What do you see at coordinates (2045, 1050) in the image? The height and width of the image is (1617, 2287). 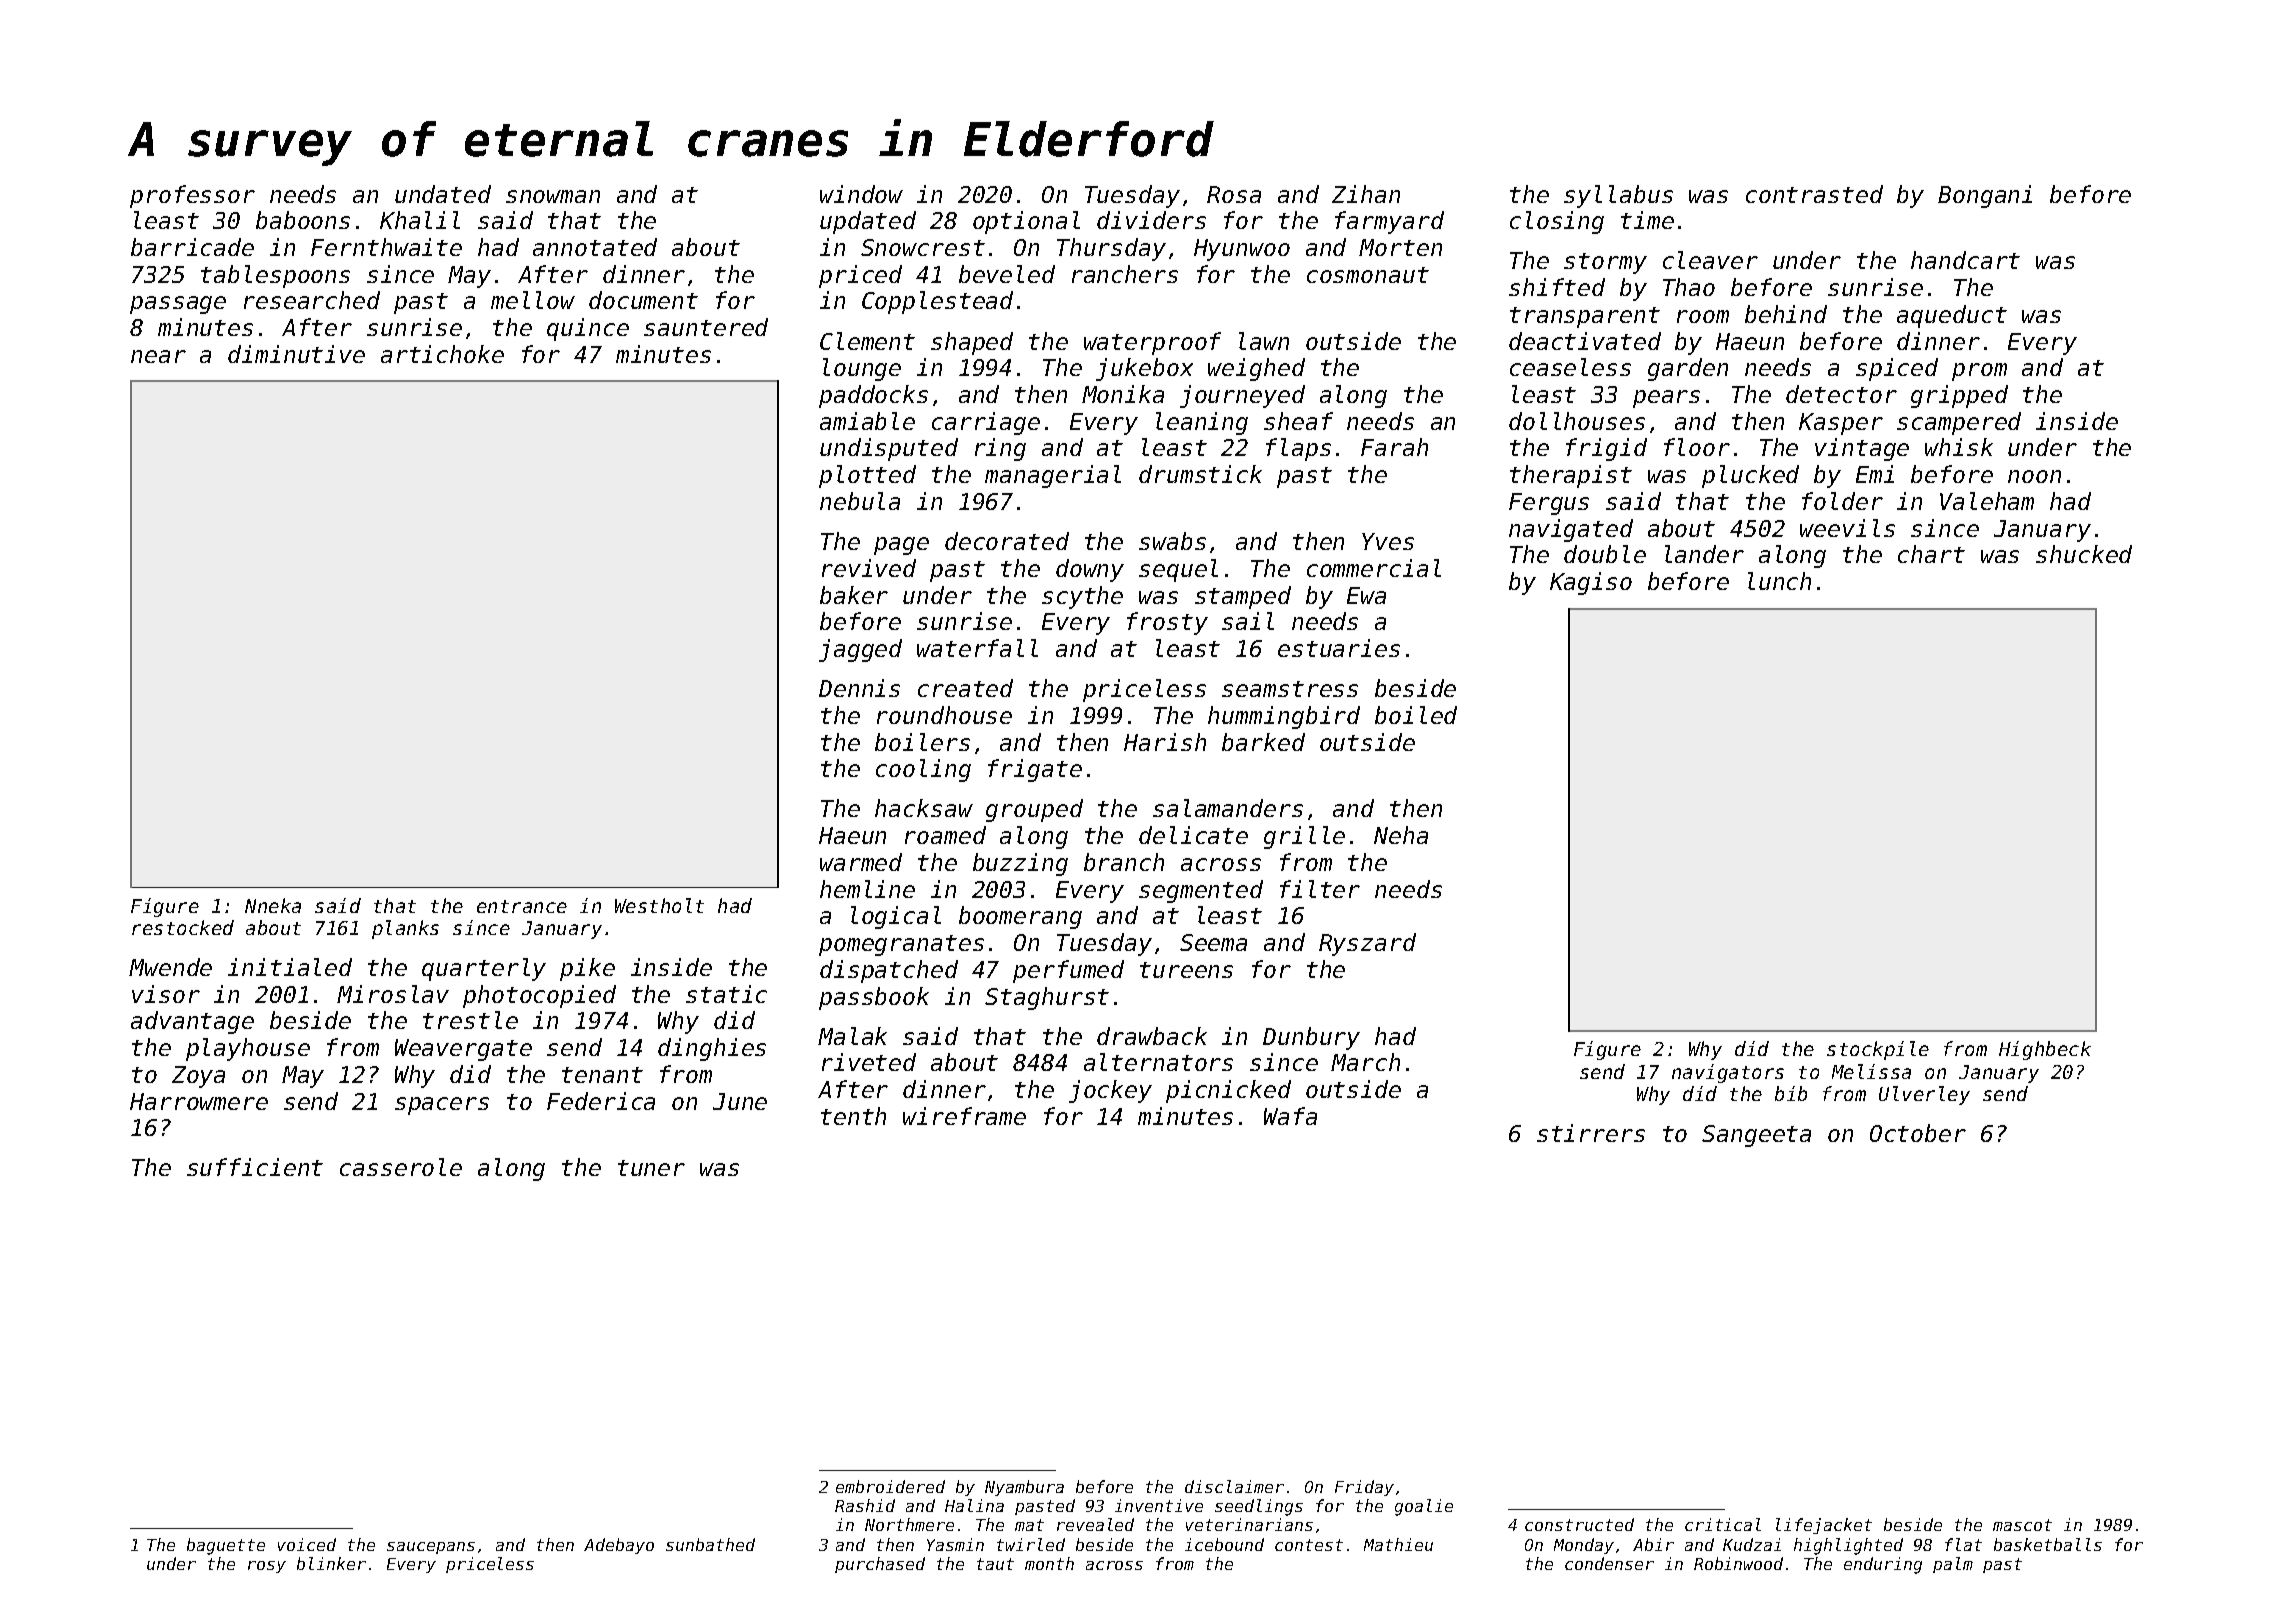 I see `Highbeck` at bounding box center [2045, 1050].
